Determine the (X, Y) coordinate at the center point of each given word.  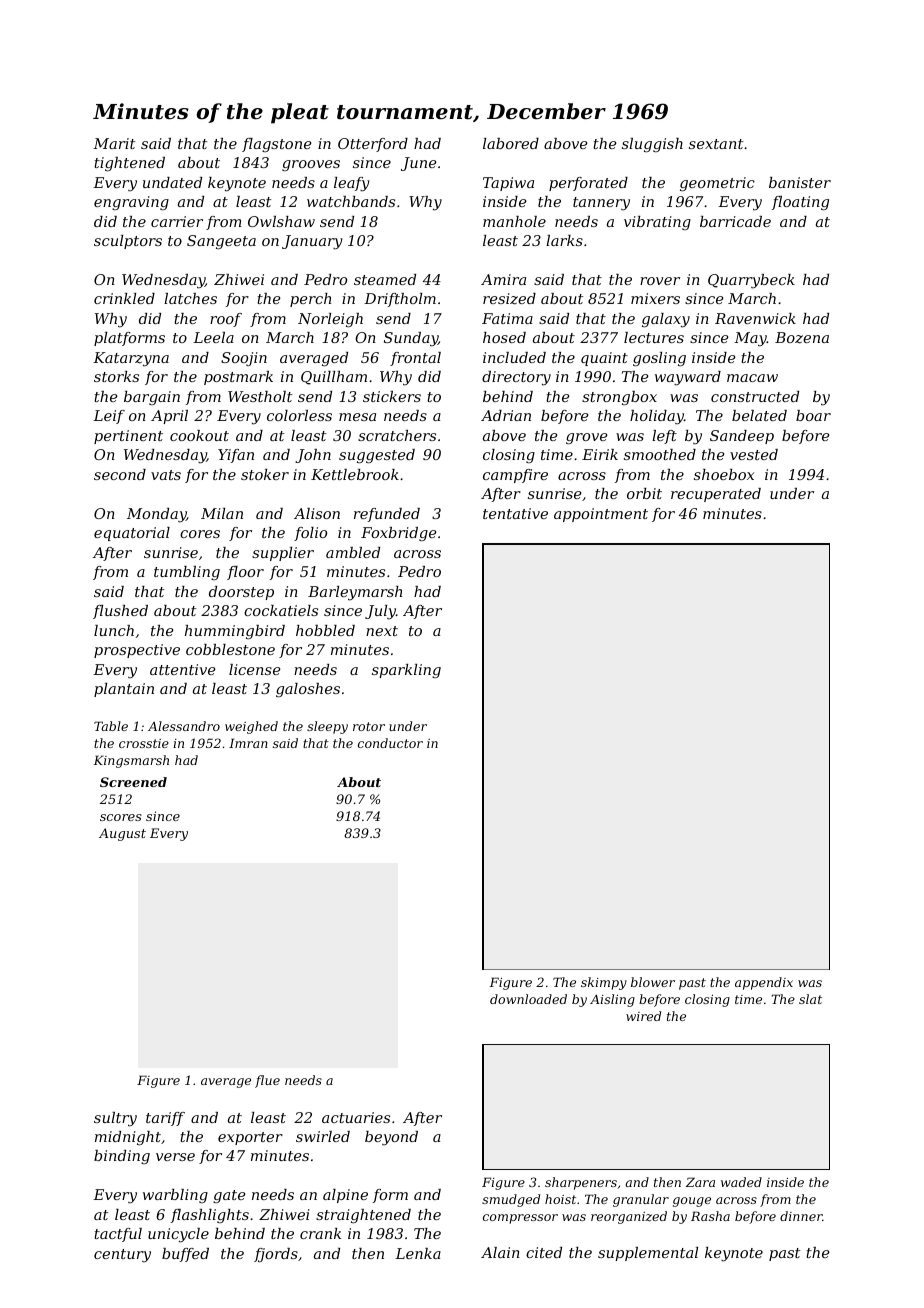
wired (643, 1016)
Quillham (334, 378)
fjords (276, 1255)
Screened (133, 782)
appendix (764, 983)
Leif (109, 417)
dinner (801, 1216)
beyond (391, 1138)
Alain (500, 1252)
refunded (387, 515)
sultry (115, 1119)
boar (813, 415)
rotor (369, 726)
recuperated (716, 495)
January (312, 242)
